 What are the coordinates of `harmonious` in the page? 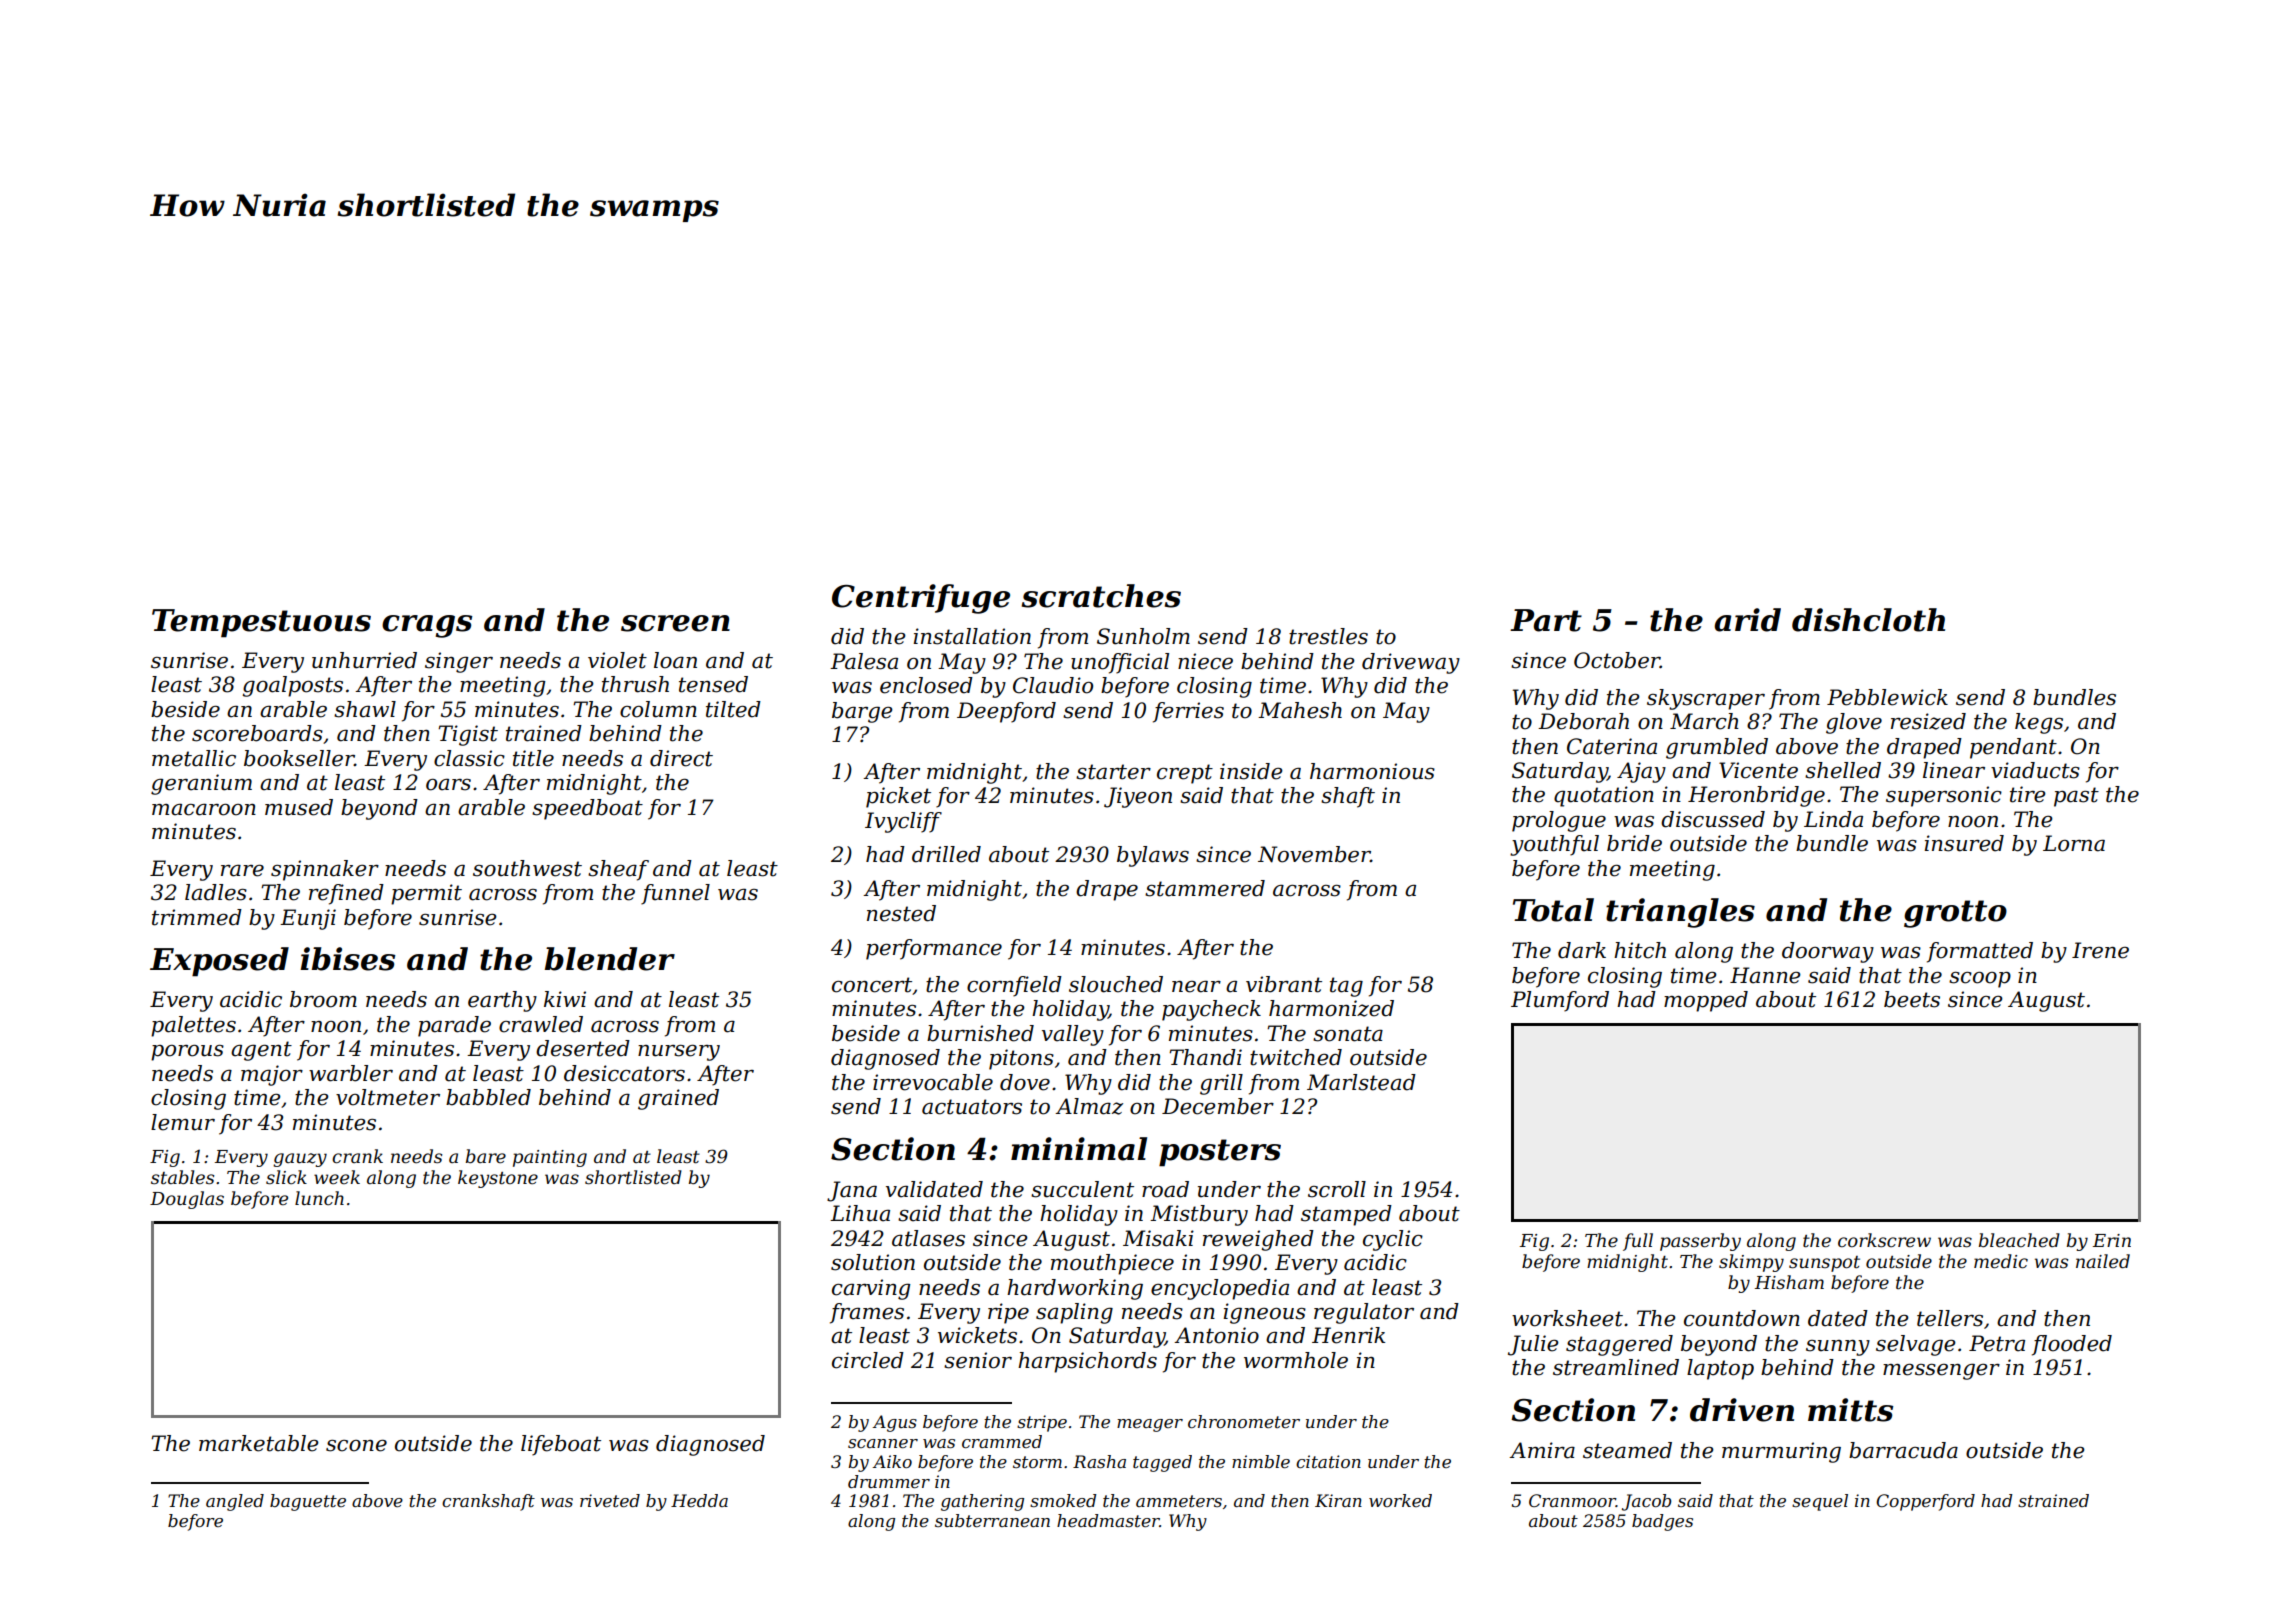 It's located at (1372, 771).
